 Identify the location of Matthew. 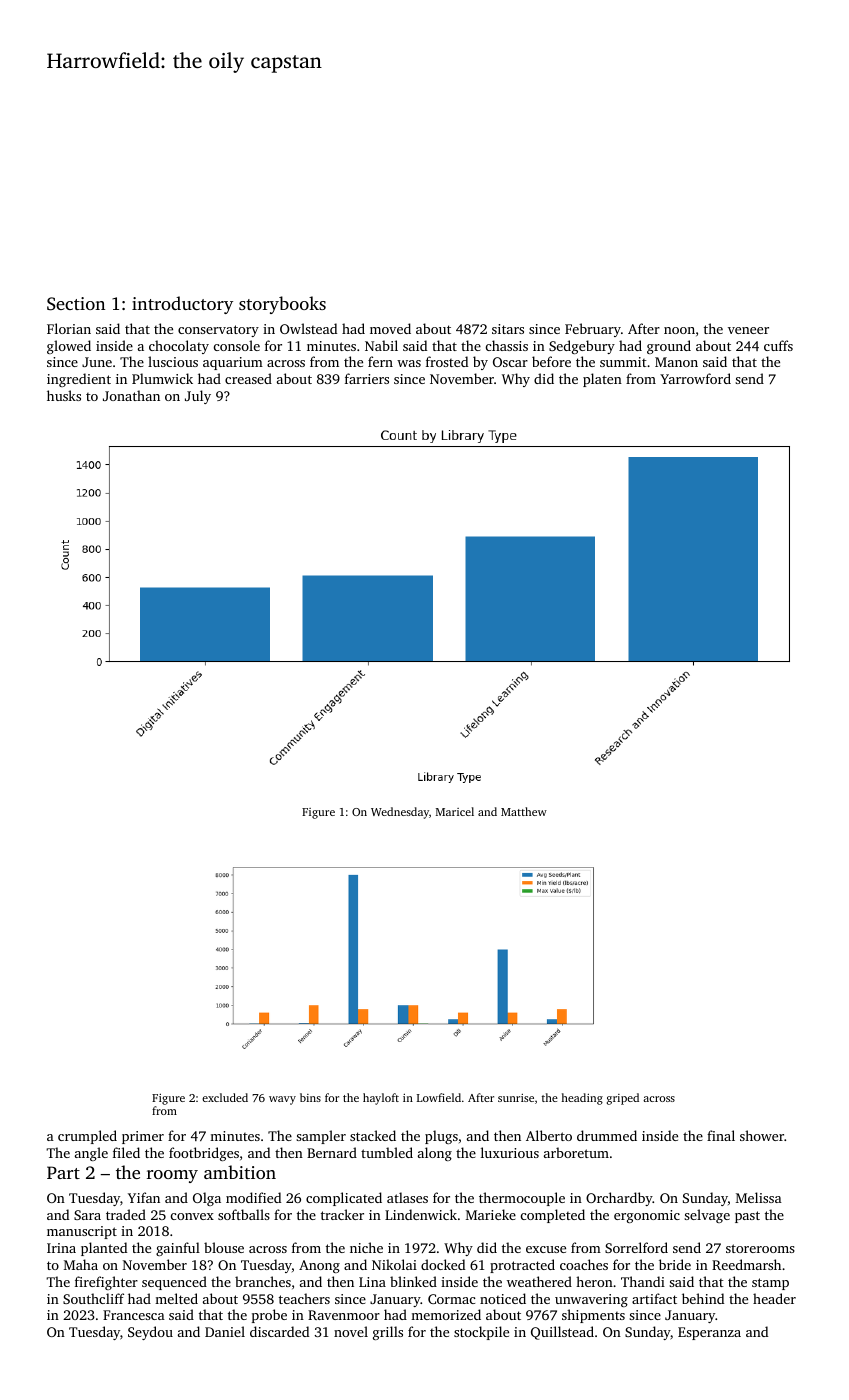
(524, 811).
